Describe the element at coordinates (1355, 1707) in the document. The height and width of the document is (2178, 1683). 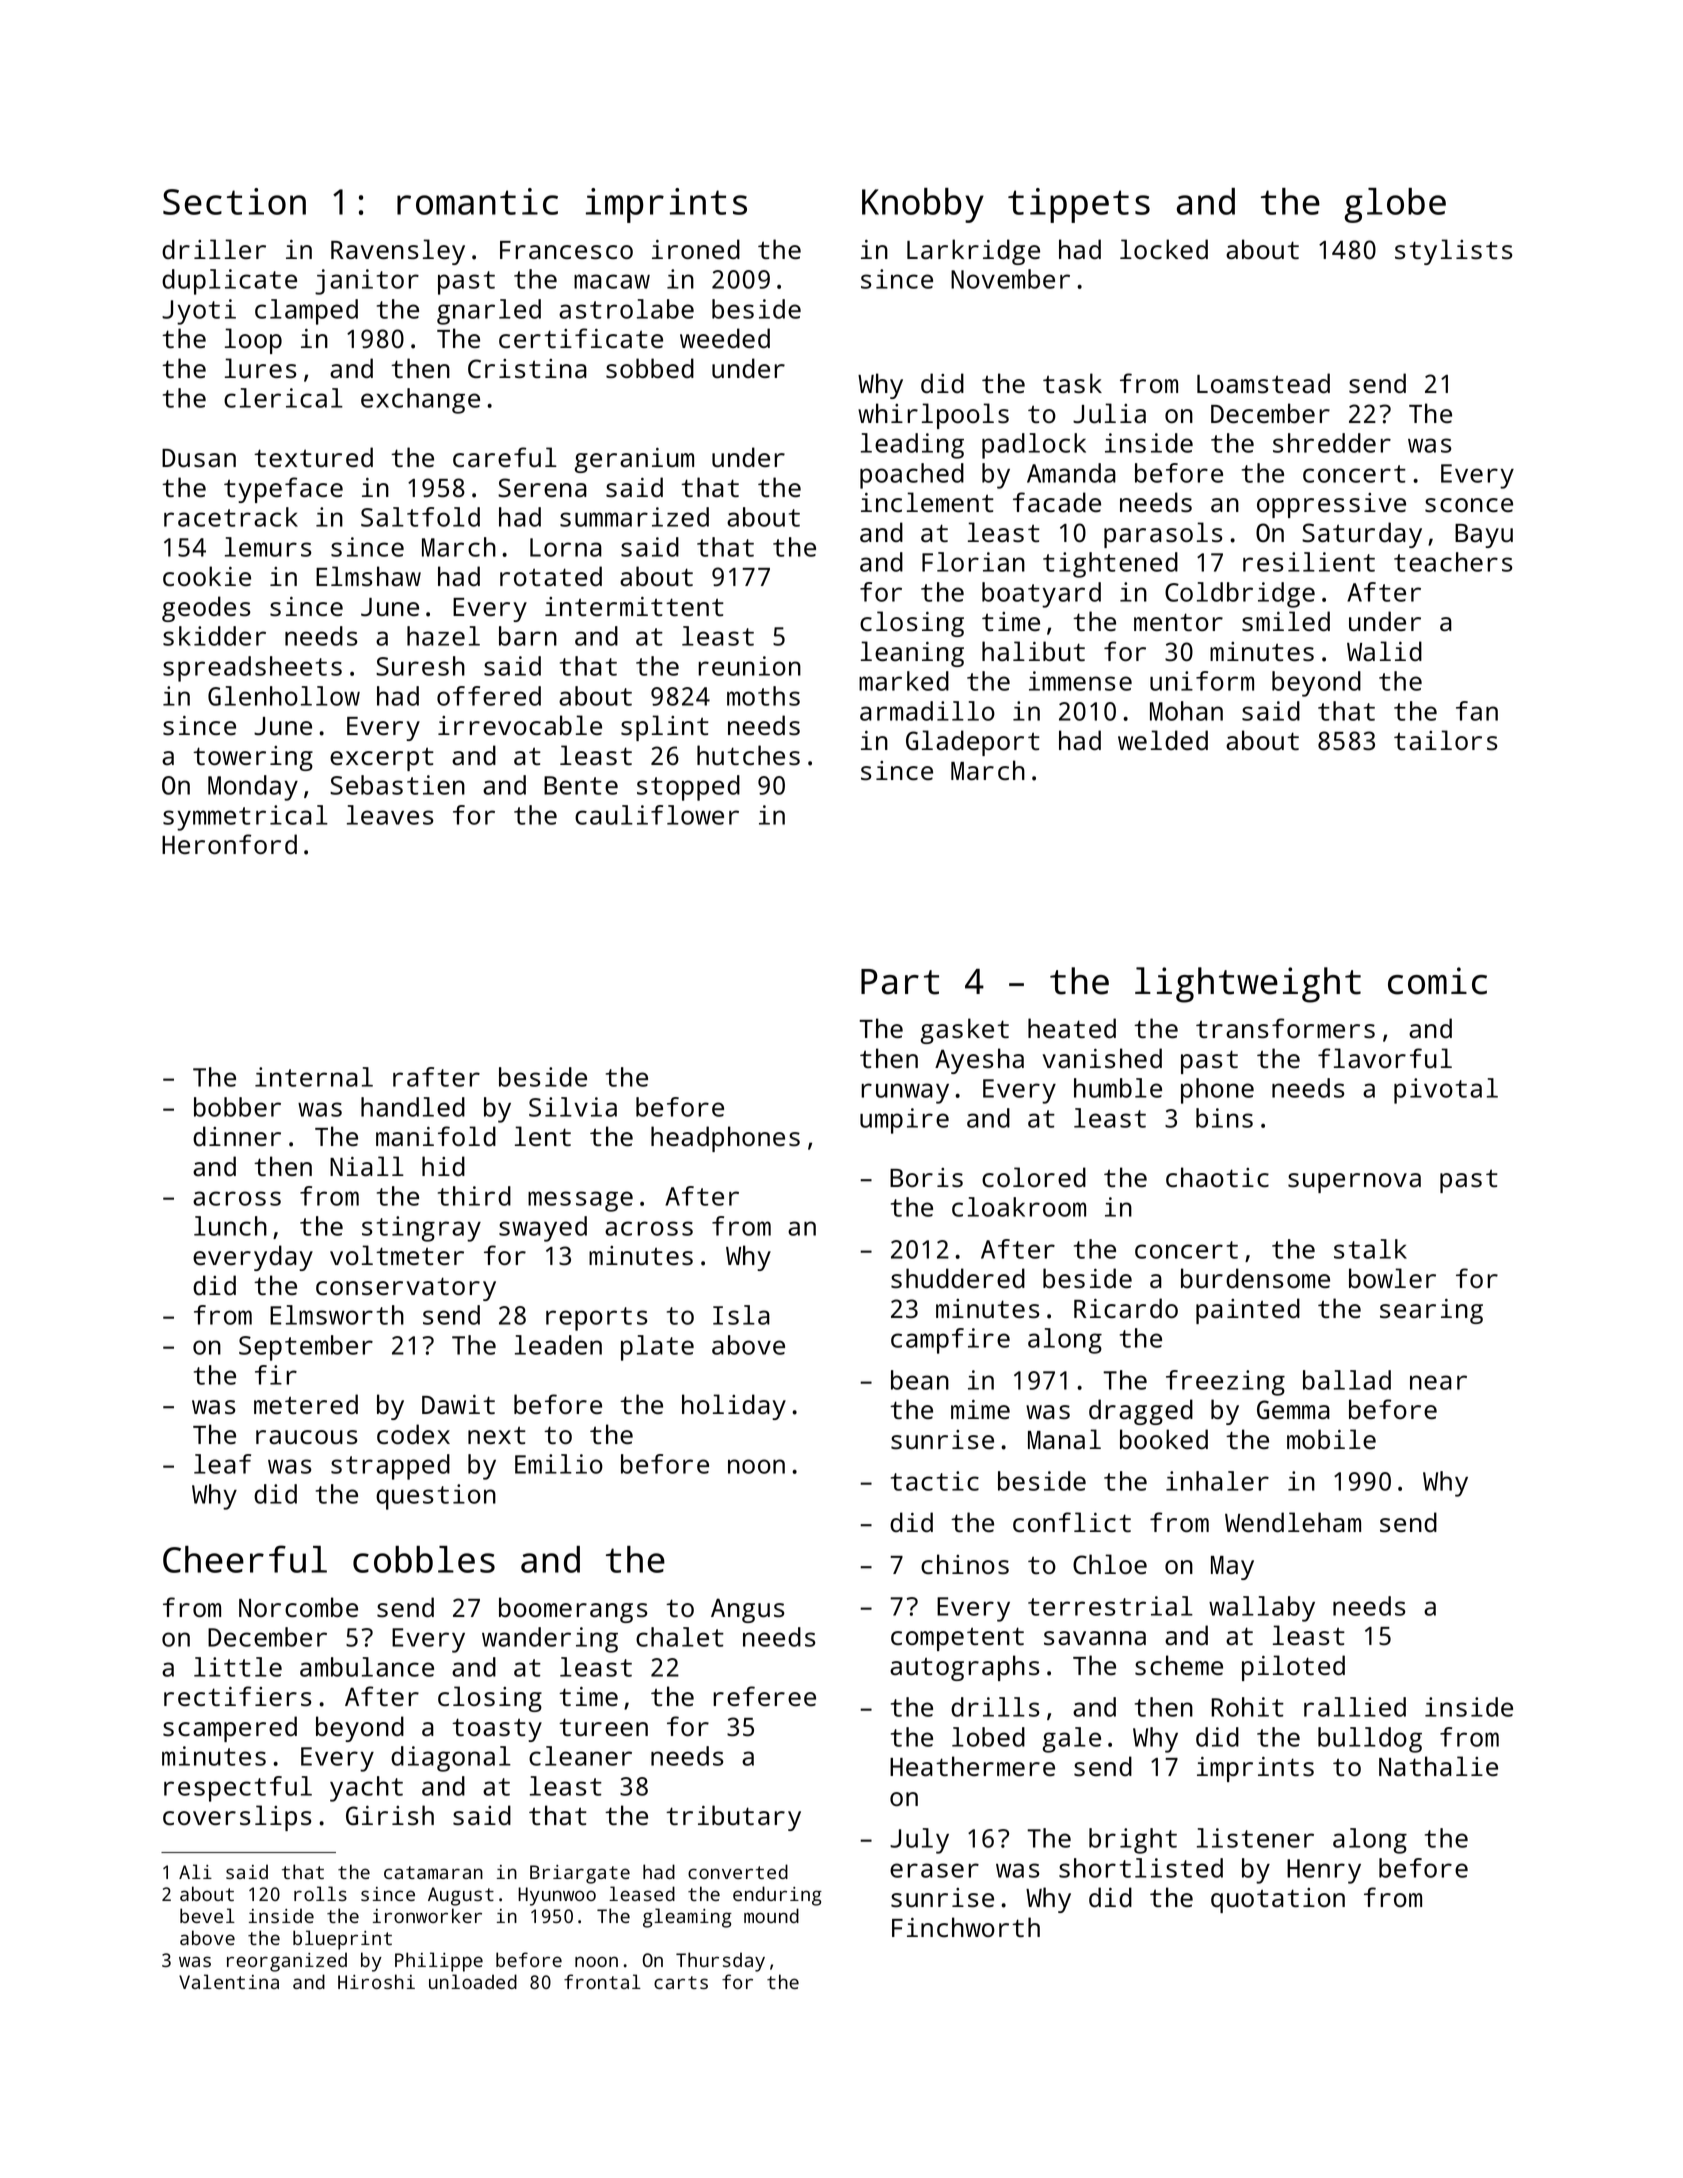
I see `rallied` at that location.
